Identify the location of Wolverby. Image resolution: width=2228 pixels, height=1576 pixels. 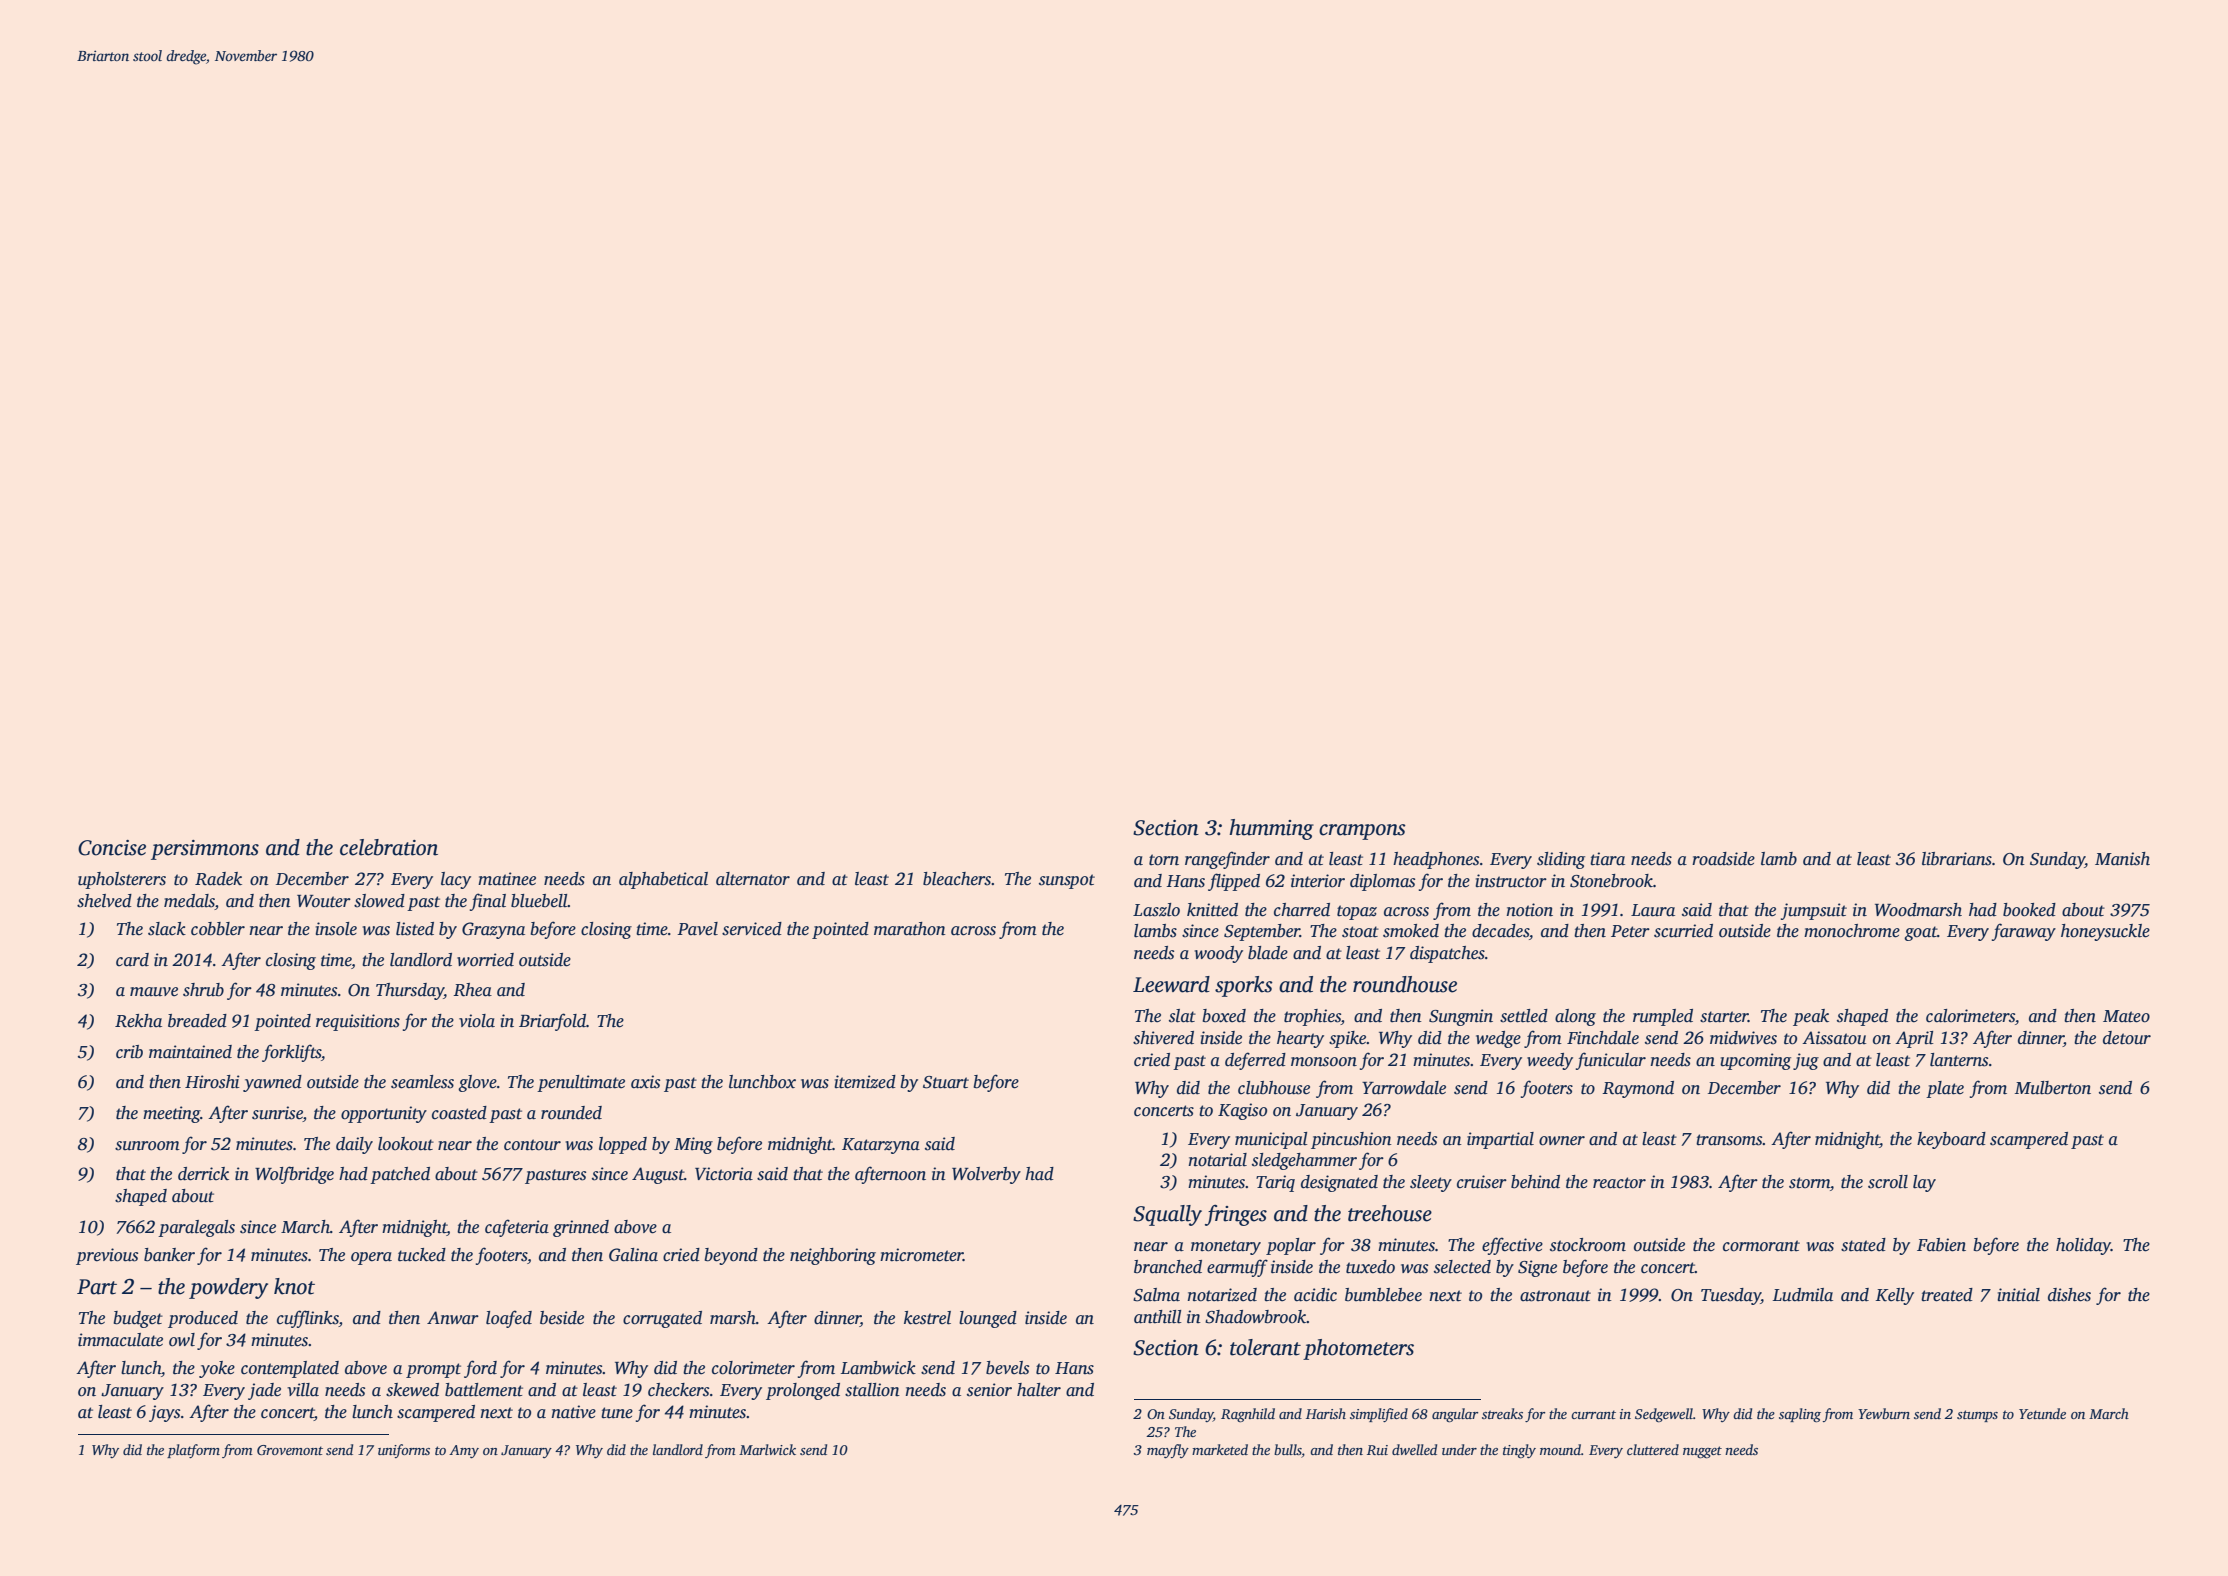
(986, 1175).
